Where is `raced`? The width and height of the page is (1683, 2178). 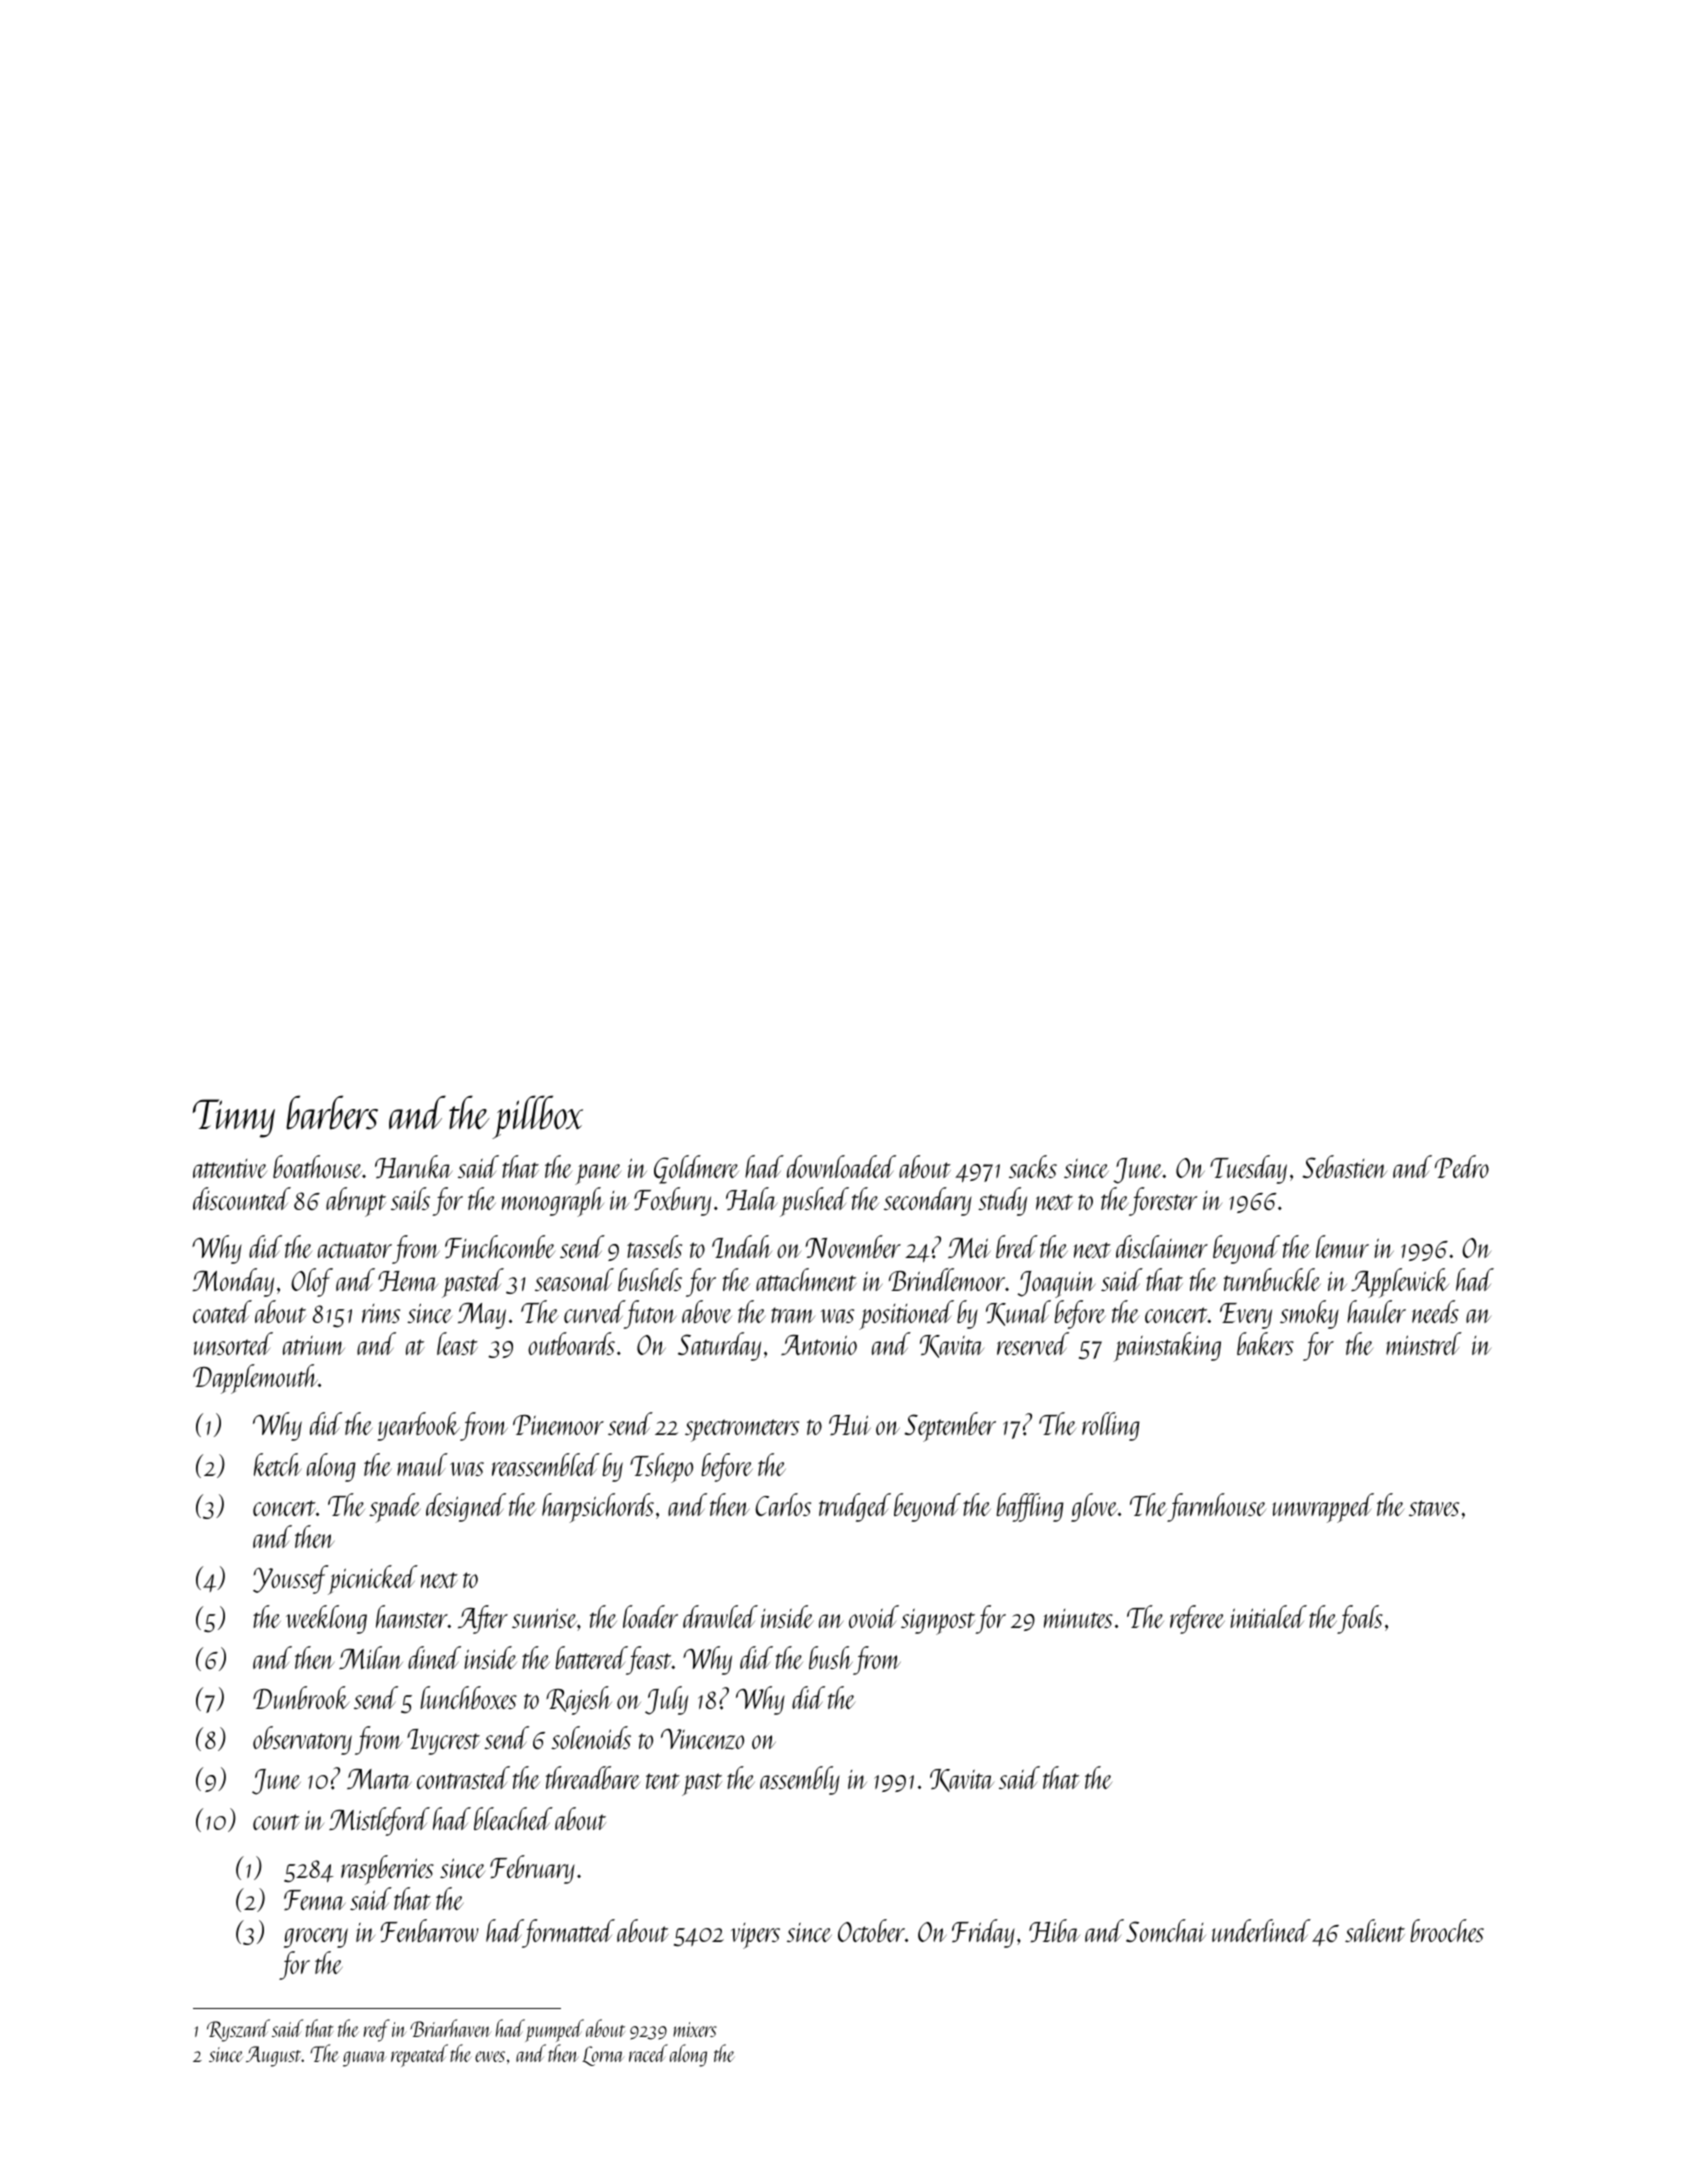
raced is located at coordinates (648, 2053).
